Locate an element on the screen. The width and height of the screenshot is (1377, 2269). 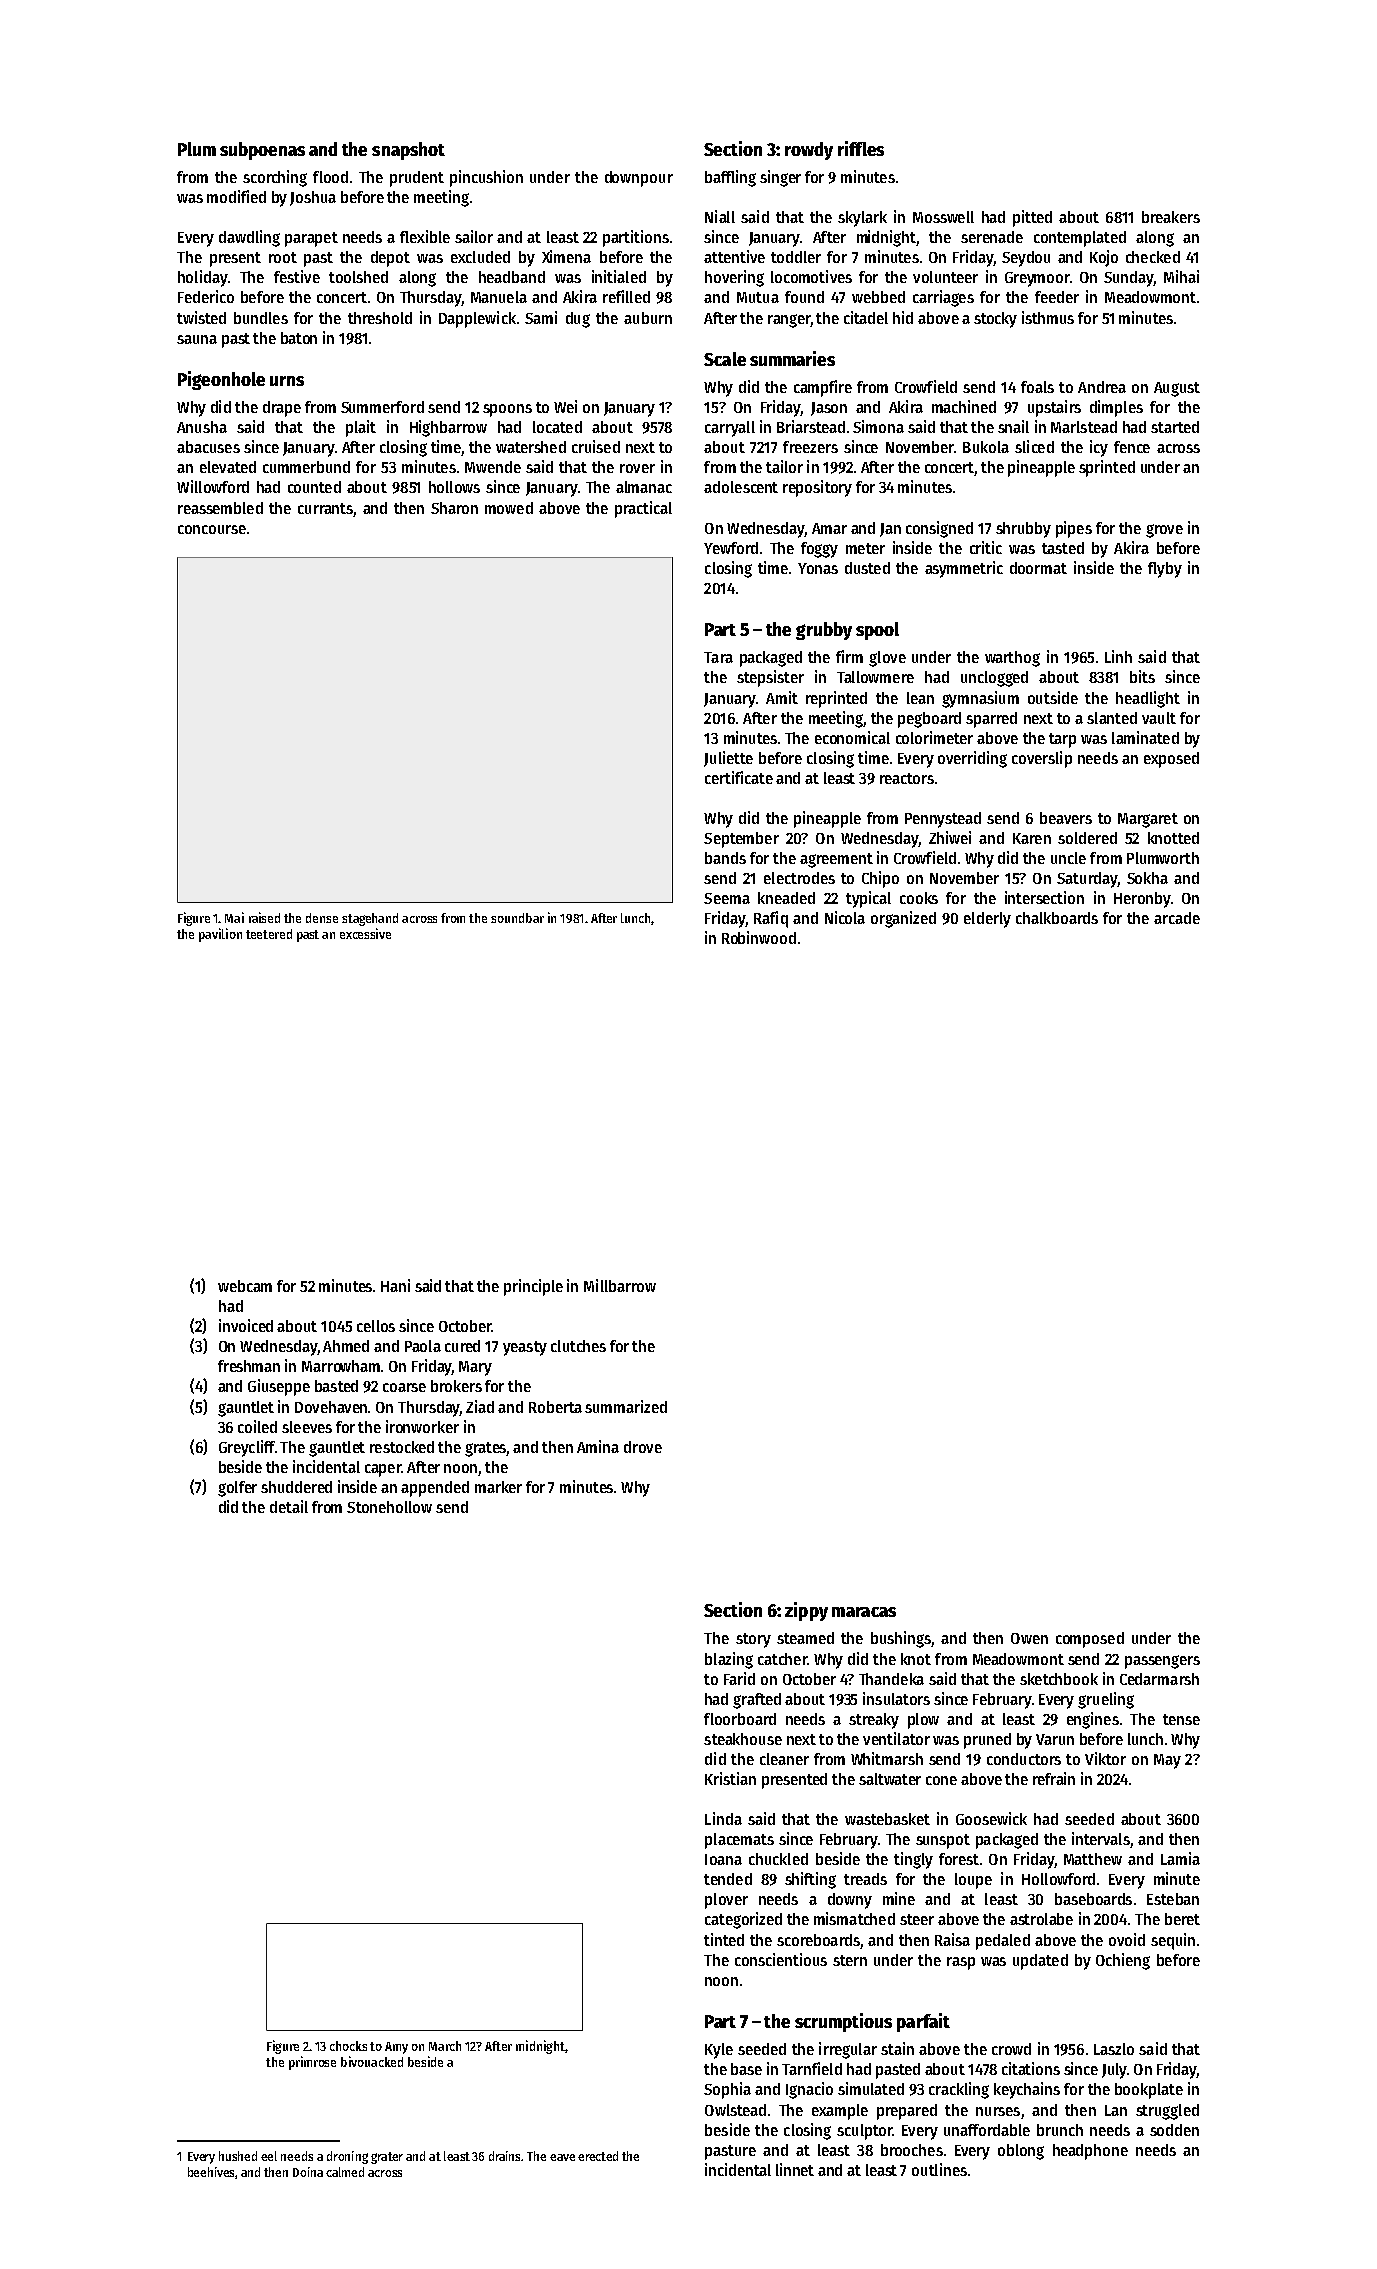
Hani is located at coordinates (395, 1285).
